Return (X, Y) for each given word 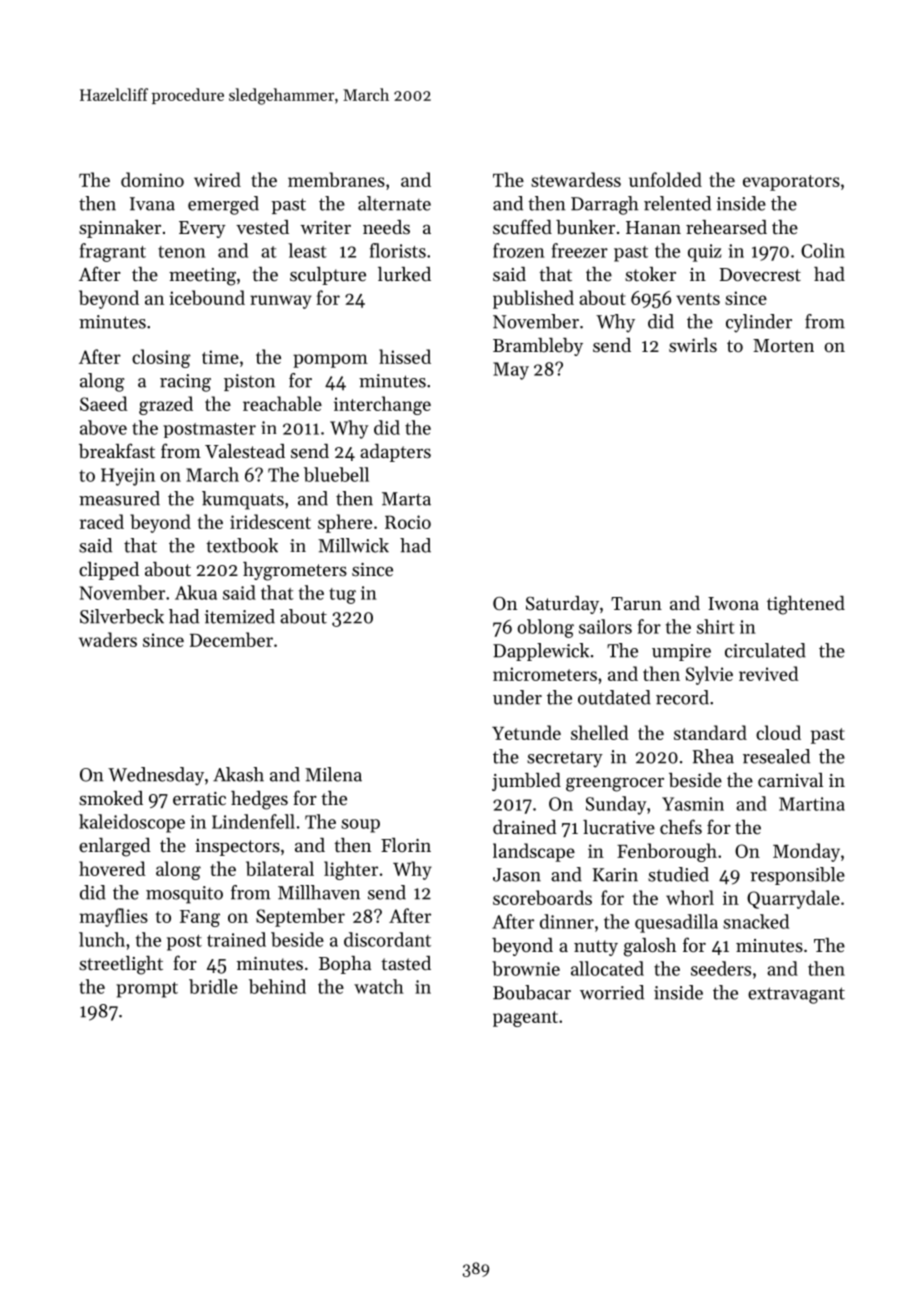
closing (161, 358)
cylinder (759, 323)
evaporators (791, 183)
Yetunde (526, 732)
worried (612, 992)
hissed (405, 356)
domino (152, 179)
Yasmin (693, 804)
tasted (406, 963)
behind (277, 986)
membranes (336, 179)
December (231, 639)
